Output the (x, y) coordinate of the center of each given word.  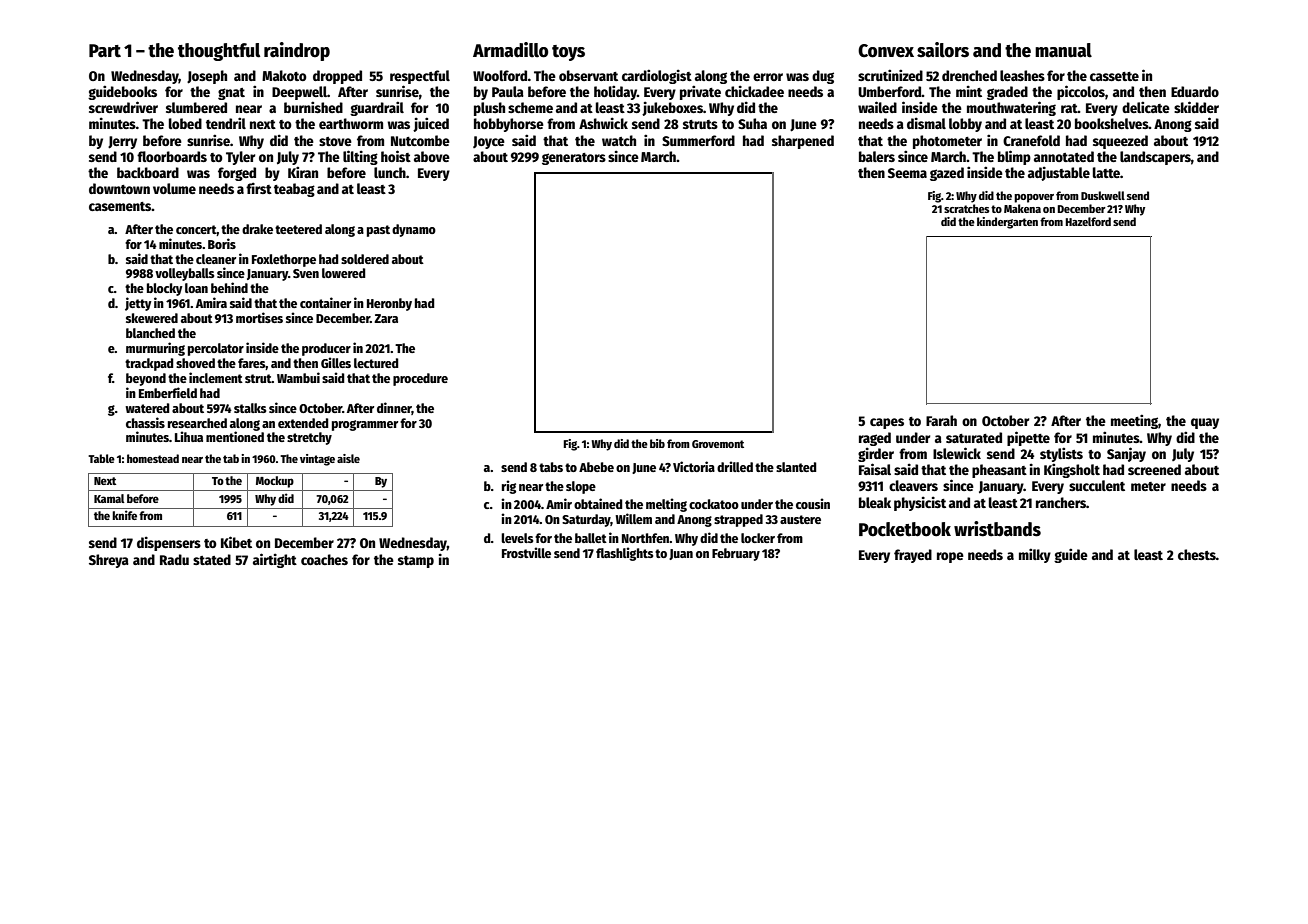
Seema (907, 173)
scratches (967, 208)
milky (1035, 555)
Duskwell (1103, 195)
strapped (738, 520)
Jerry (122, 142)
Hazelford (1088, 221)
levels (517, 538)
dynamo (414, 230)
